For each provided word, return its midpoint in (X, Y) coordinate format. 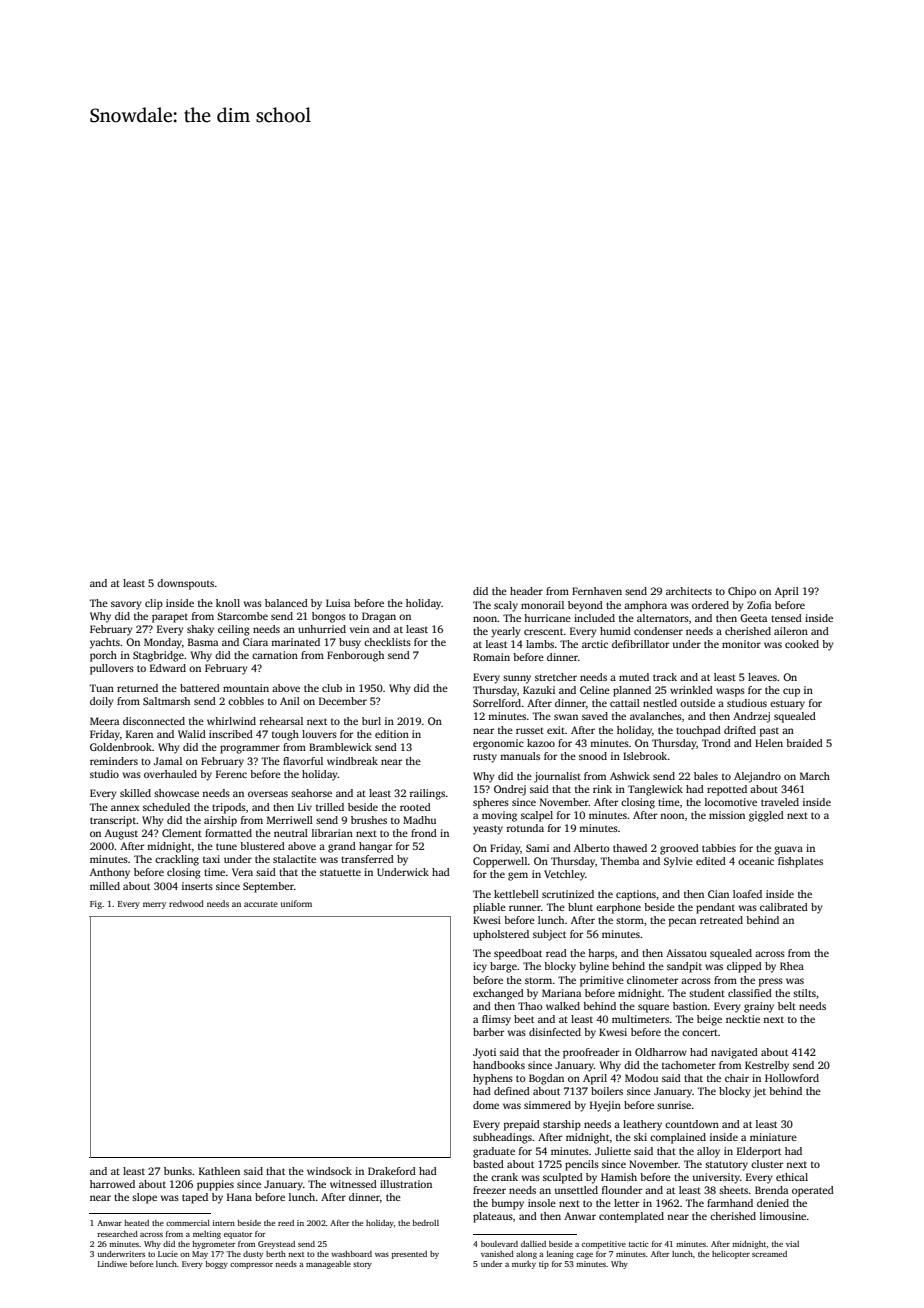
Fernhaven (597, 591)
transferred (367, 859)
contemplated (631, 1217)
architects (689, 591)
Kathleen (219, 1171)
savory (126, 605)
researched (117, 1234)
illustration (406, 1184)
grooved (679, 849)
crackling (177, 860)
